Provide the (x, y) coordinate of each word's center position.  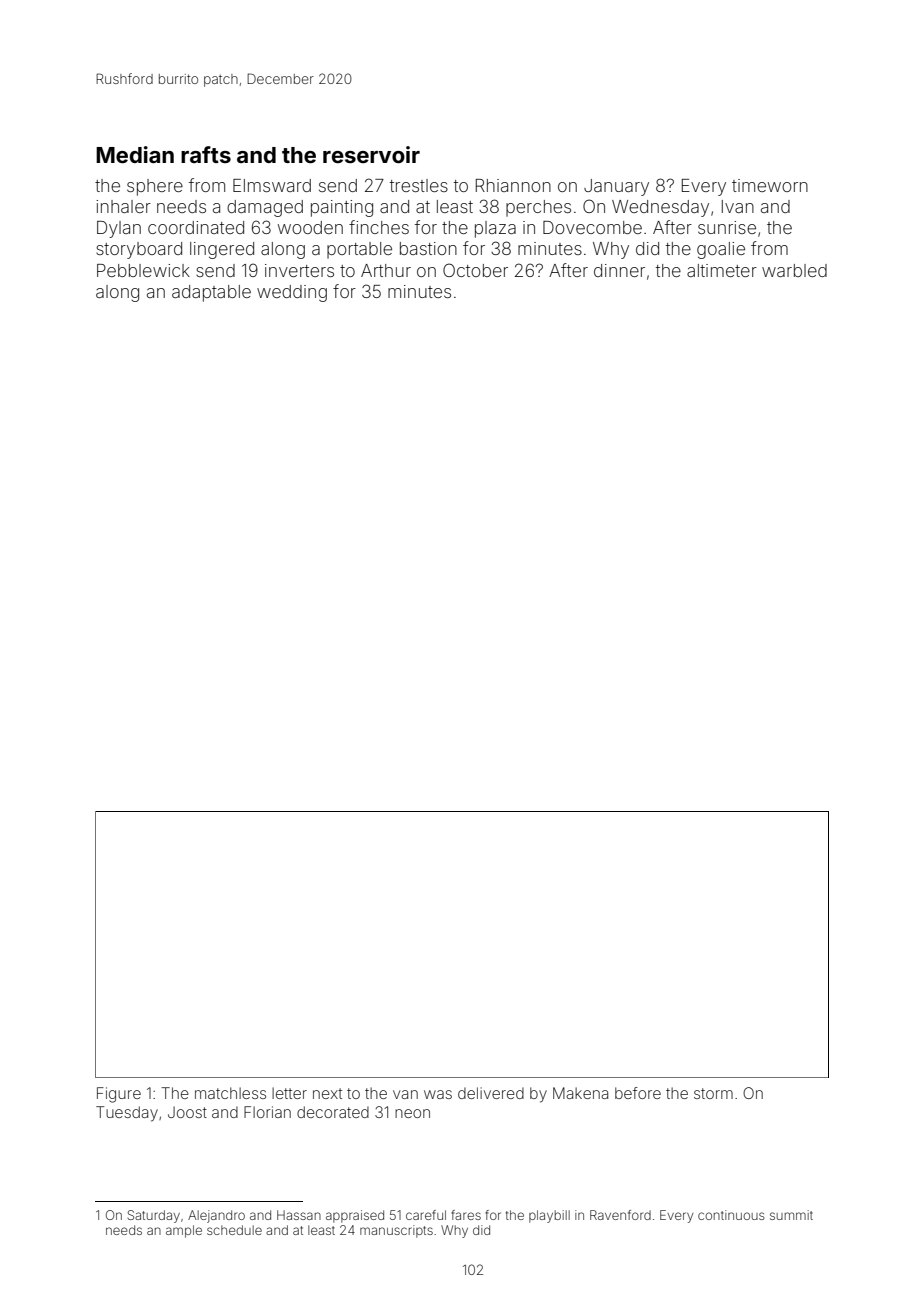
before (638, 1093)
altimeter (722, 270)
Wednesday (660, 208)
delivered (491, 1093)
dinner (619, 270)
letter (289, 1093)
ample (184, 1231)
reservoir (371, 154)
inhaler (123, 206)
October (475, 270)
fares (466, 1215)
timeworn (770, 185)
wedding (292, 293)
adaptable (211, 293)
